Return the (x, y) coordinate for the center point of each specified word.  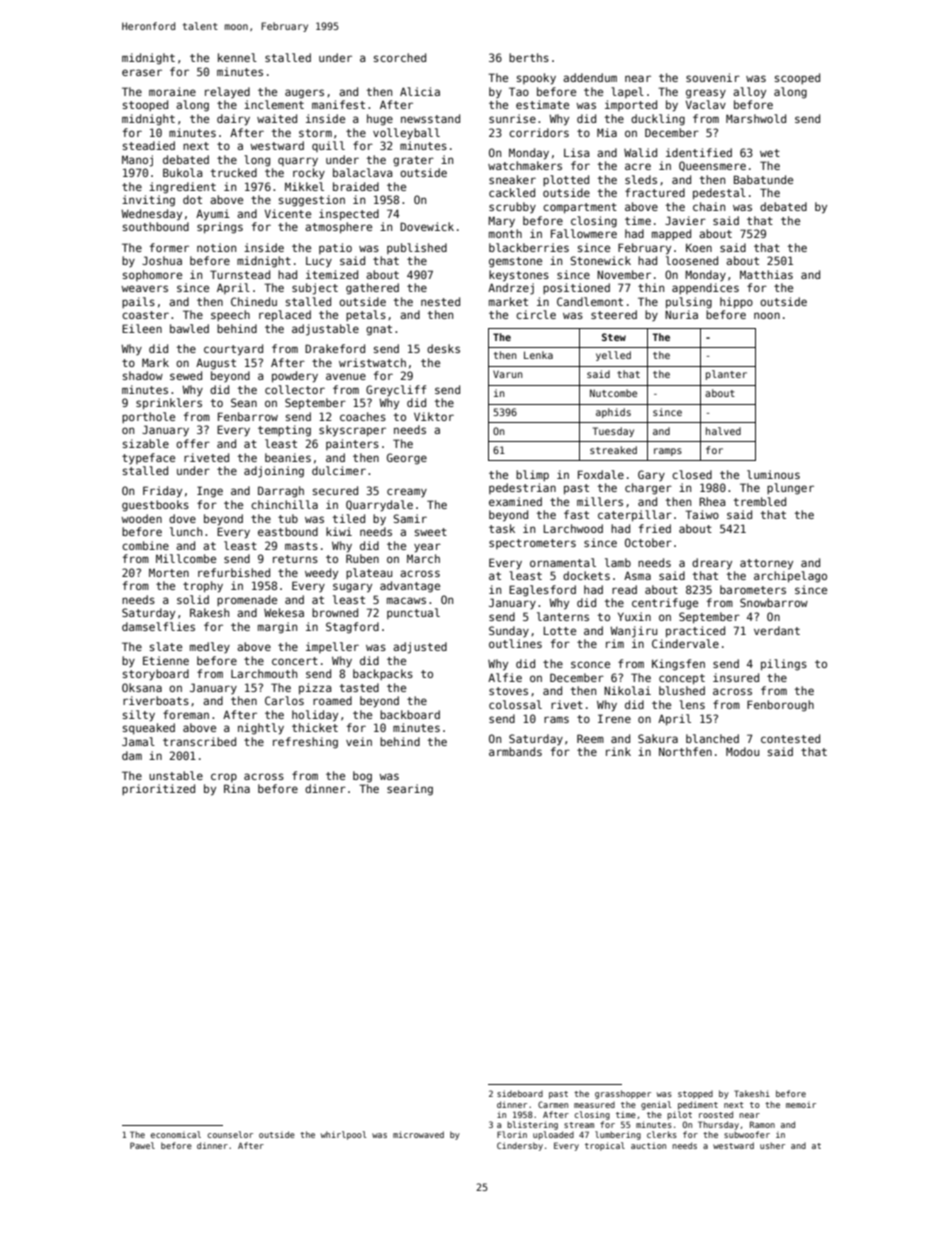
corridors (539, 132)
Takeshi (752, 1093)
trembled (760, 501)
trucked (234, 172)
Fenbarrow (248, 416)
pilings (784, 665)
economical (176, 1134)
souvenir (713, 77)
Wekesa (284, 612)
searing (410, 790)
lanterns (563, 616)
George (407, 459)
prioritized (158, 789)
